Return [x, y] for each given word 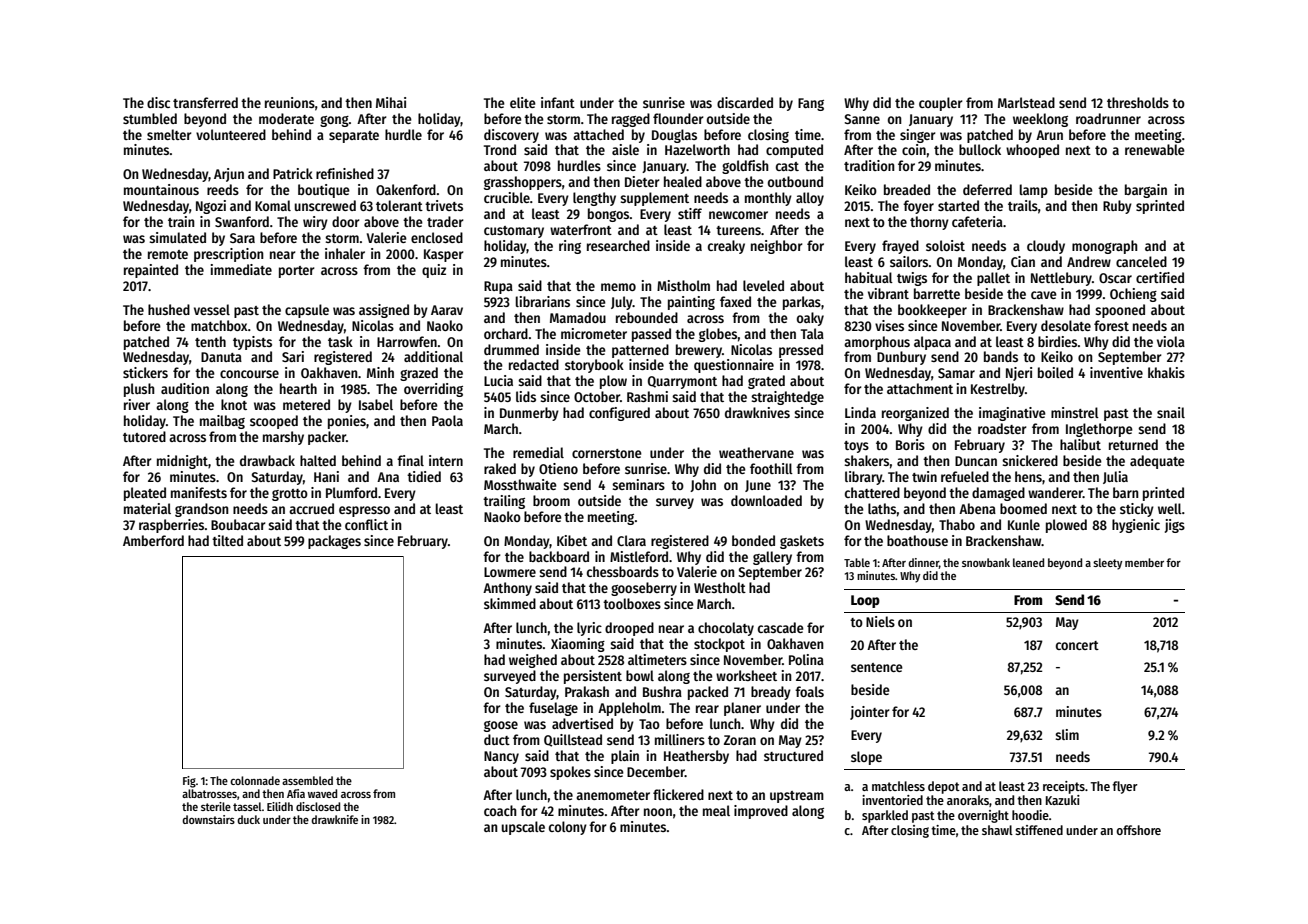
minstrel [1075, 412]
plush [139, 390]
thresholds [1138, 102]
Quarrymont [682, 382]
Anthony [507, 589]
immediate [241, 269]
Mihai [391, 102]
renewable [1155, 149]
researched [618, 245]
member [1144, 562]
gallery [772, 558]
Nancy [501, 757]
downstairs [208, 819]
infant [558, 102]
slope [866, 758]
